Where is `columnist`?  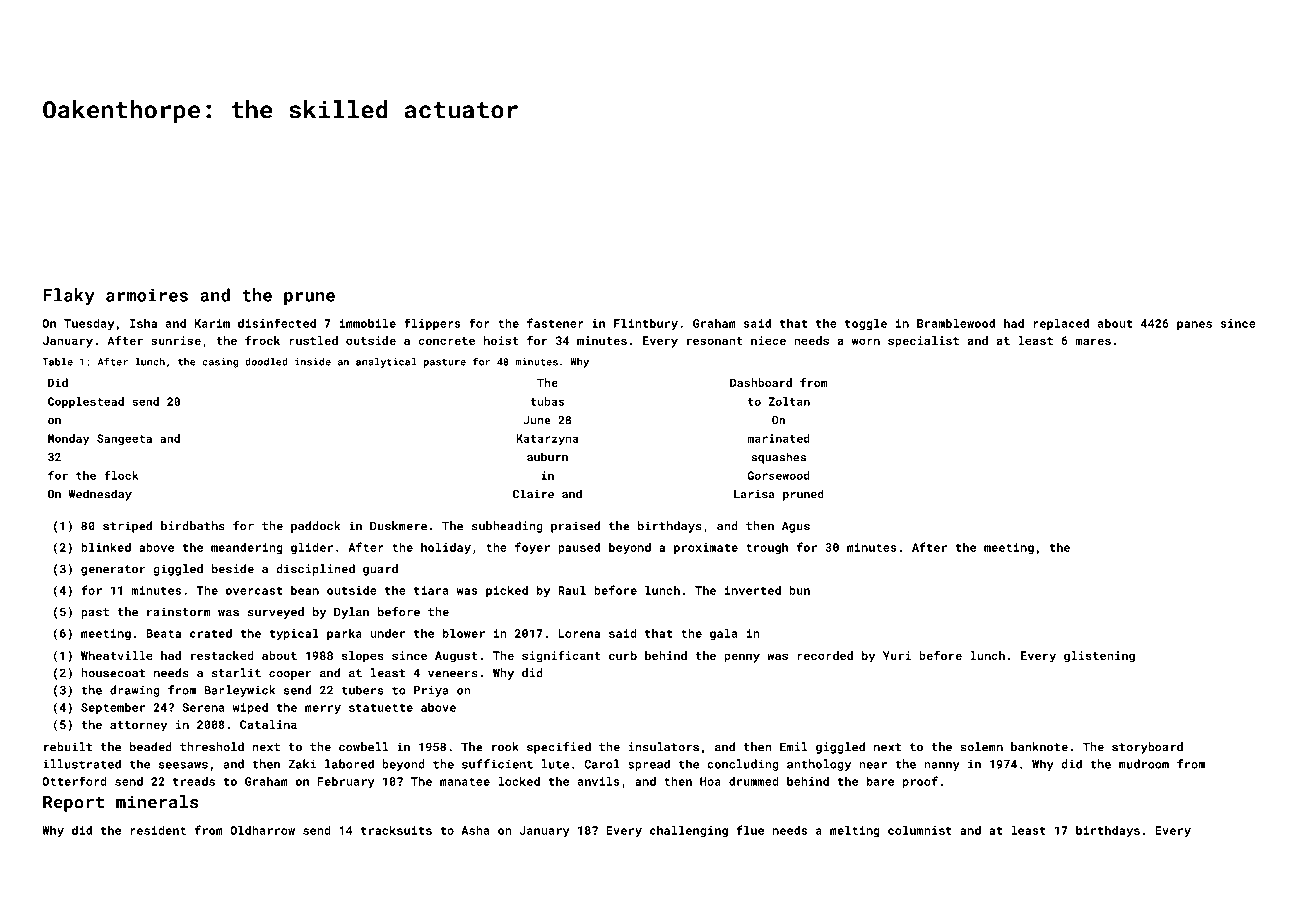 columnist is located at coordinates (920, 830).
